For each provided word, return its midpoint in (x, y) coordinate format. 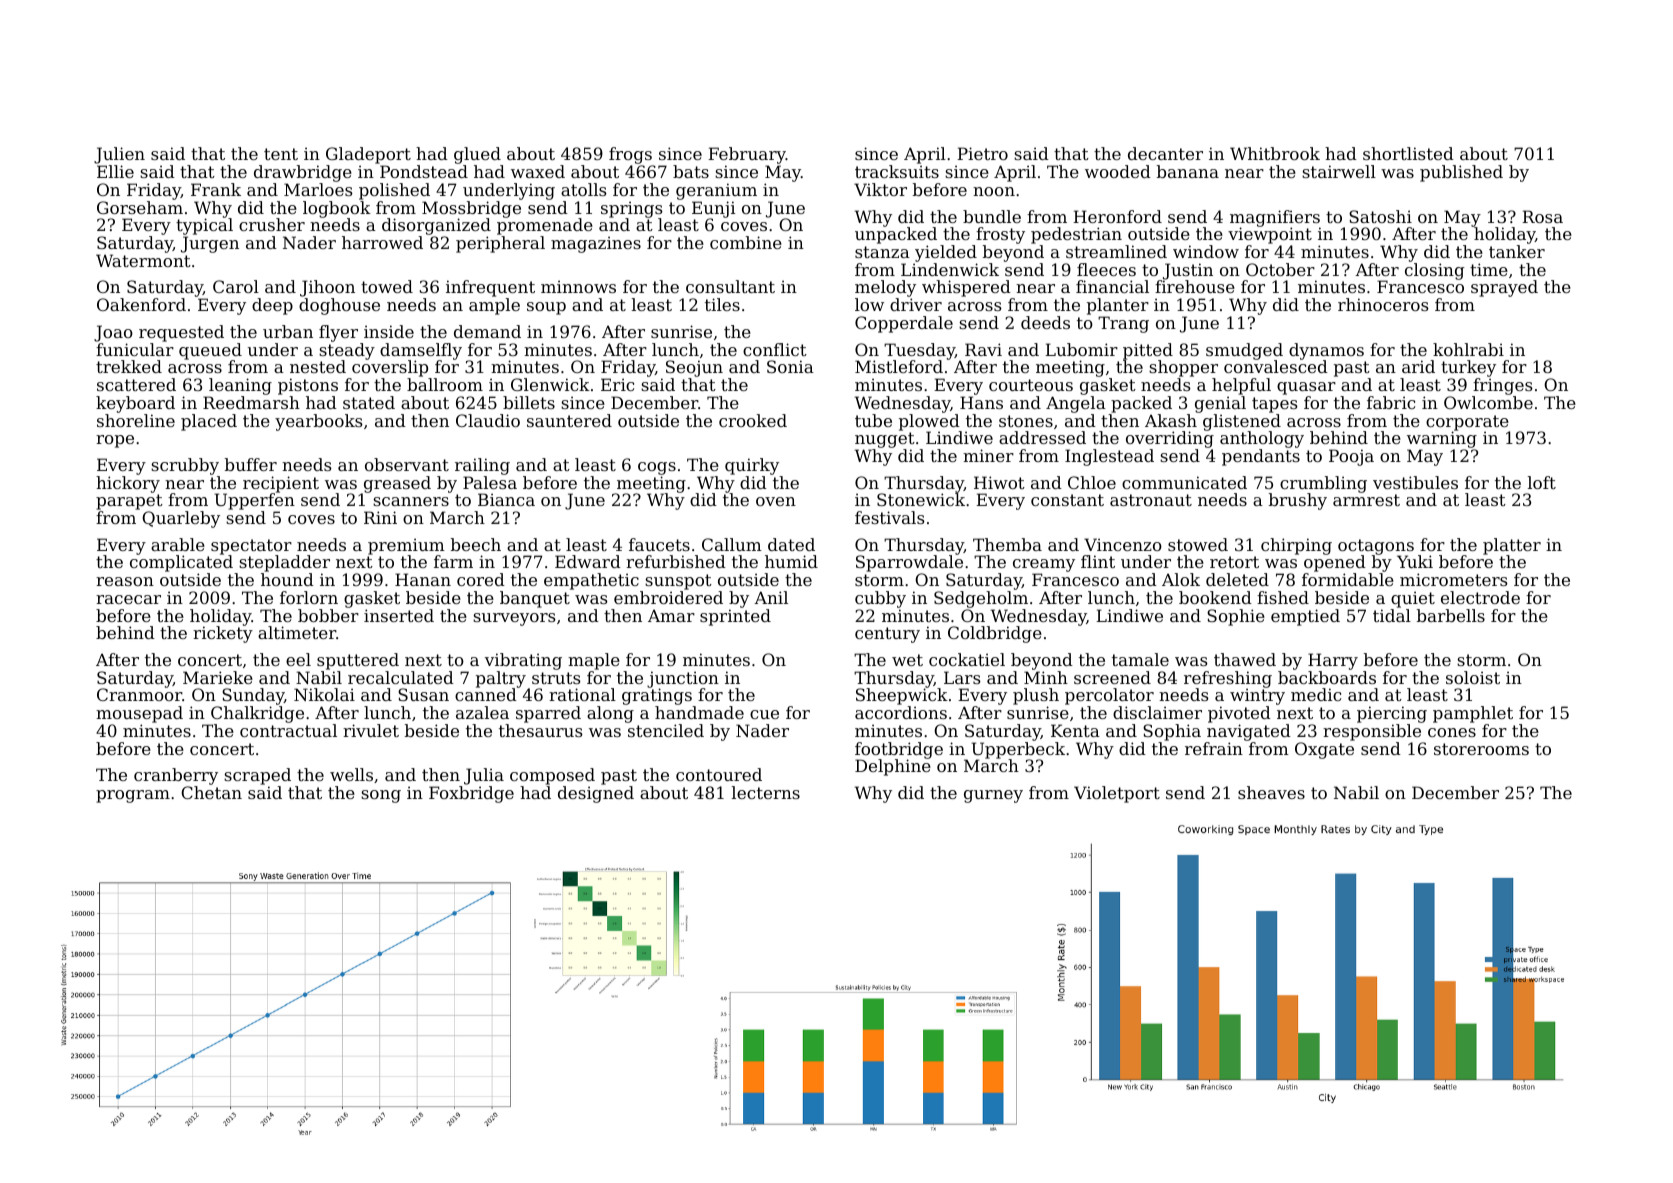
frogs (630, 155)
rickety (223, 634)
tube (873, 420)
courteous (1031, 385)
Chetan (211, 792)
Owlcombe (1488, 402)
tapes (1275, 405)
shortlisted (1408, 153)
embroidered (668, 597)
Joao (113, 333)
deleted (1237, 579)
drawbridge (303, 173)
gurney (993, 796)
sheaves (1271, 792)
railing (482, 466)
